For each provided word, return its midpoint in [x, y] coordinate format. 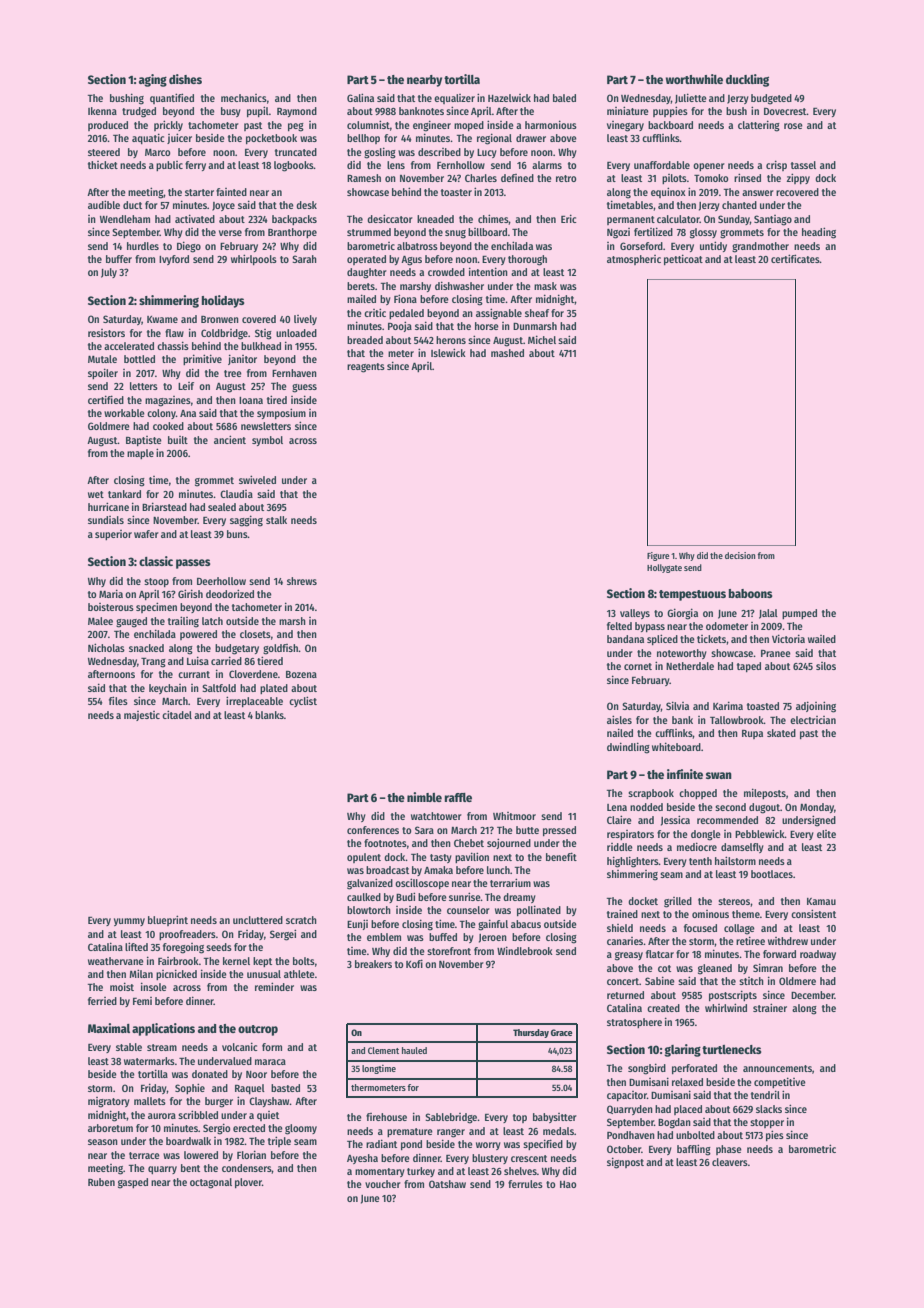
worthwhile [694, 79]
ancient [230, 439]
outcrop [258, 1030]
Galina [360, 97]
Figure [658, 556]
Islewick [448, 352]
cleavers [730, 1162]
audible [104, 204]
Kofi [414, 963]
